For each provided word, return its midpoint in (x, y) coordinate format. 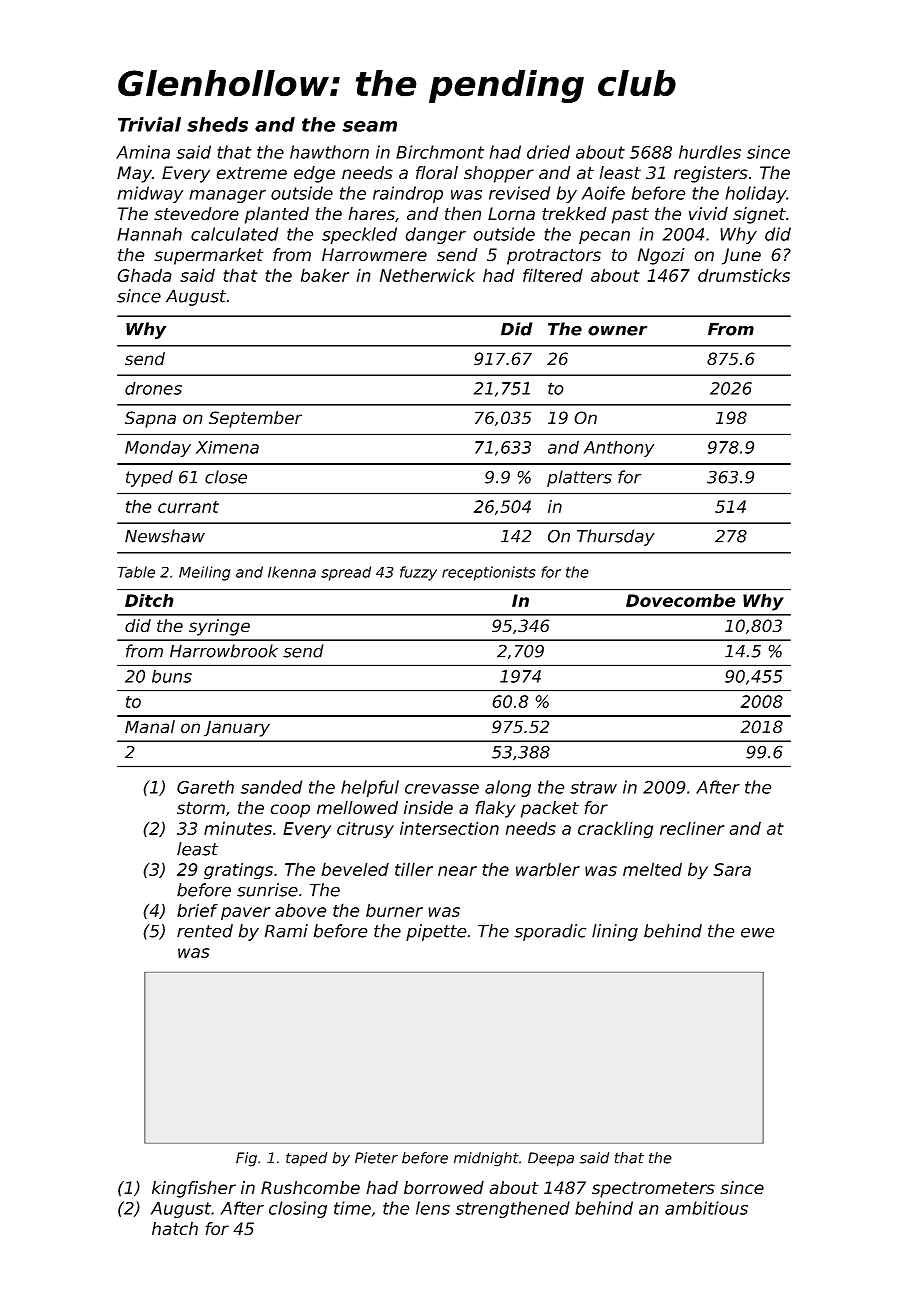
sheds (217, 124)
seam (369, 126)
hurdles (710, 152)
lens (433, 1208)
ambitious (706, 1208)
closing (298, 1209)
